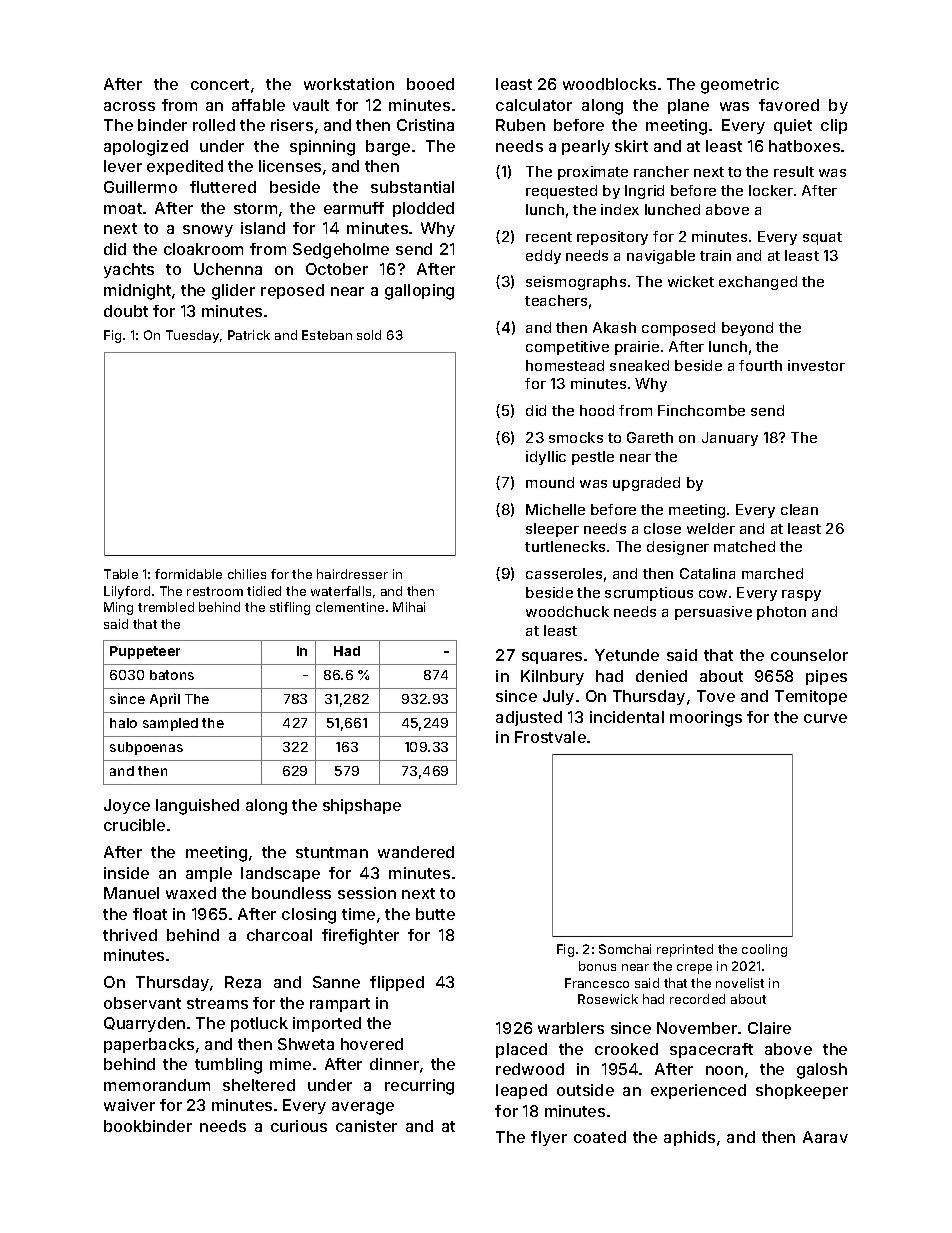 The width and height of the image is (952, 1233). Describe the element at coordinates (764, 950) in the image. I see `cooling` at that location.
